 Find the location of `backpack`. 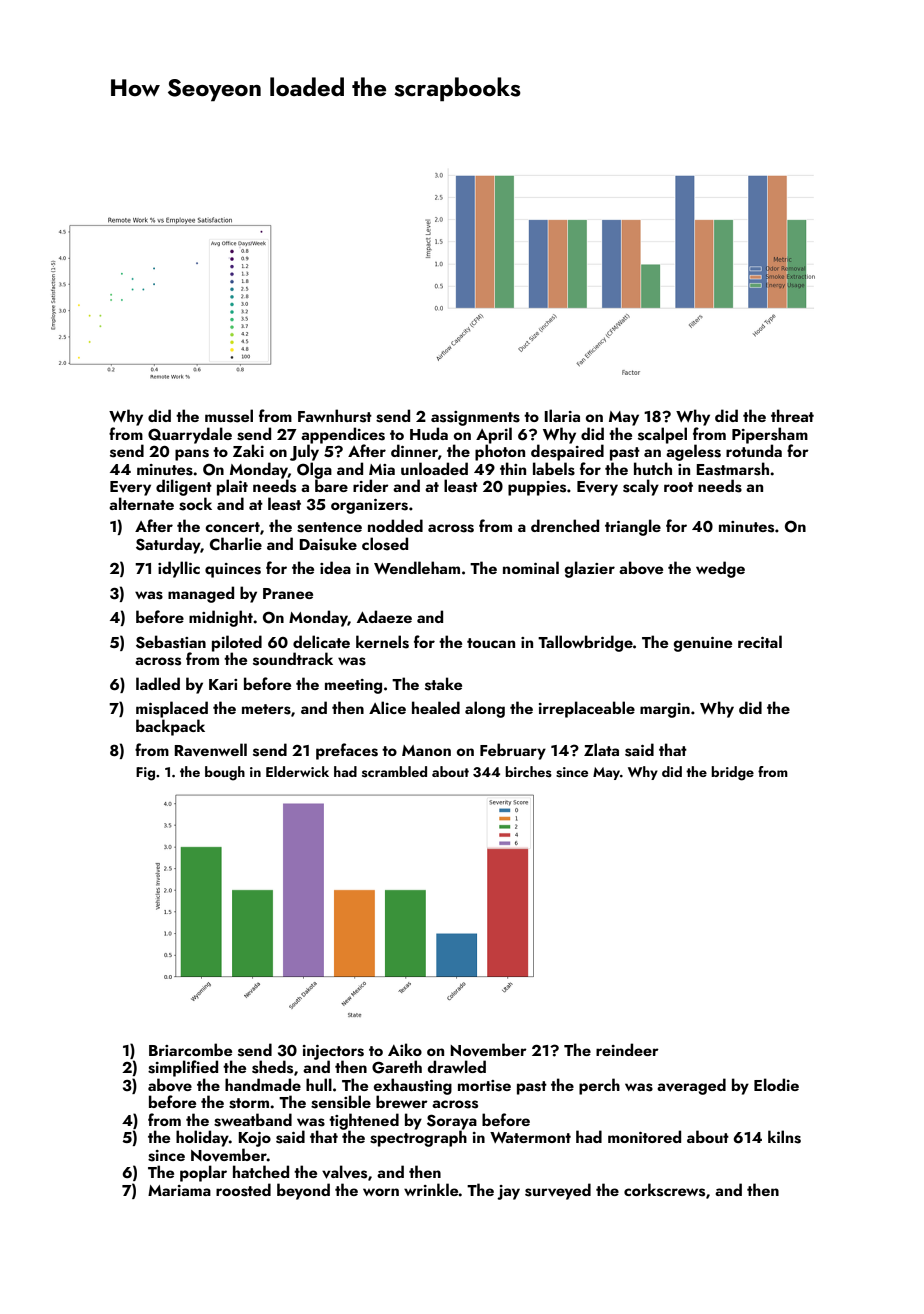

backpack is located at coordinates (170, 727).
